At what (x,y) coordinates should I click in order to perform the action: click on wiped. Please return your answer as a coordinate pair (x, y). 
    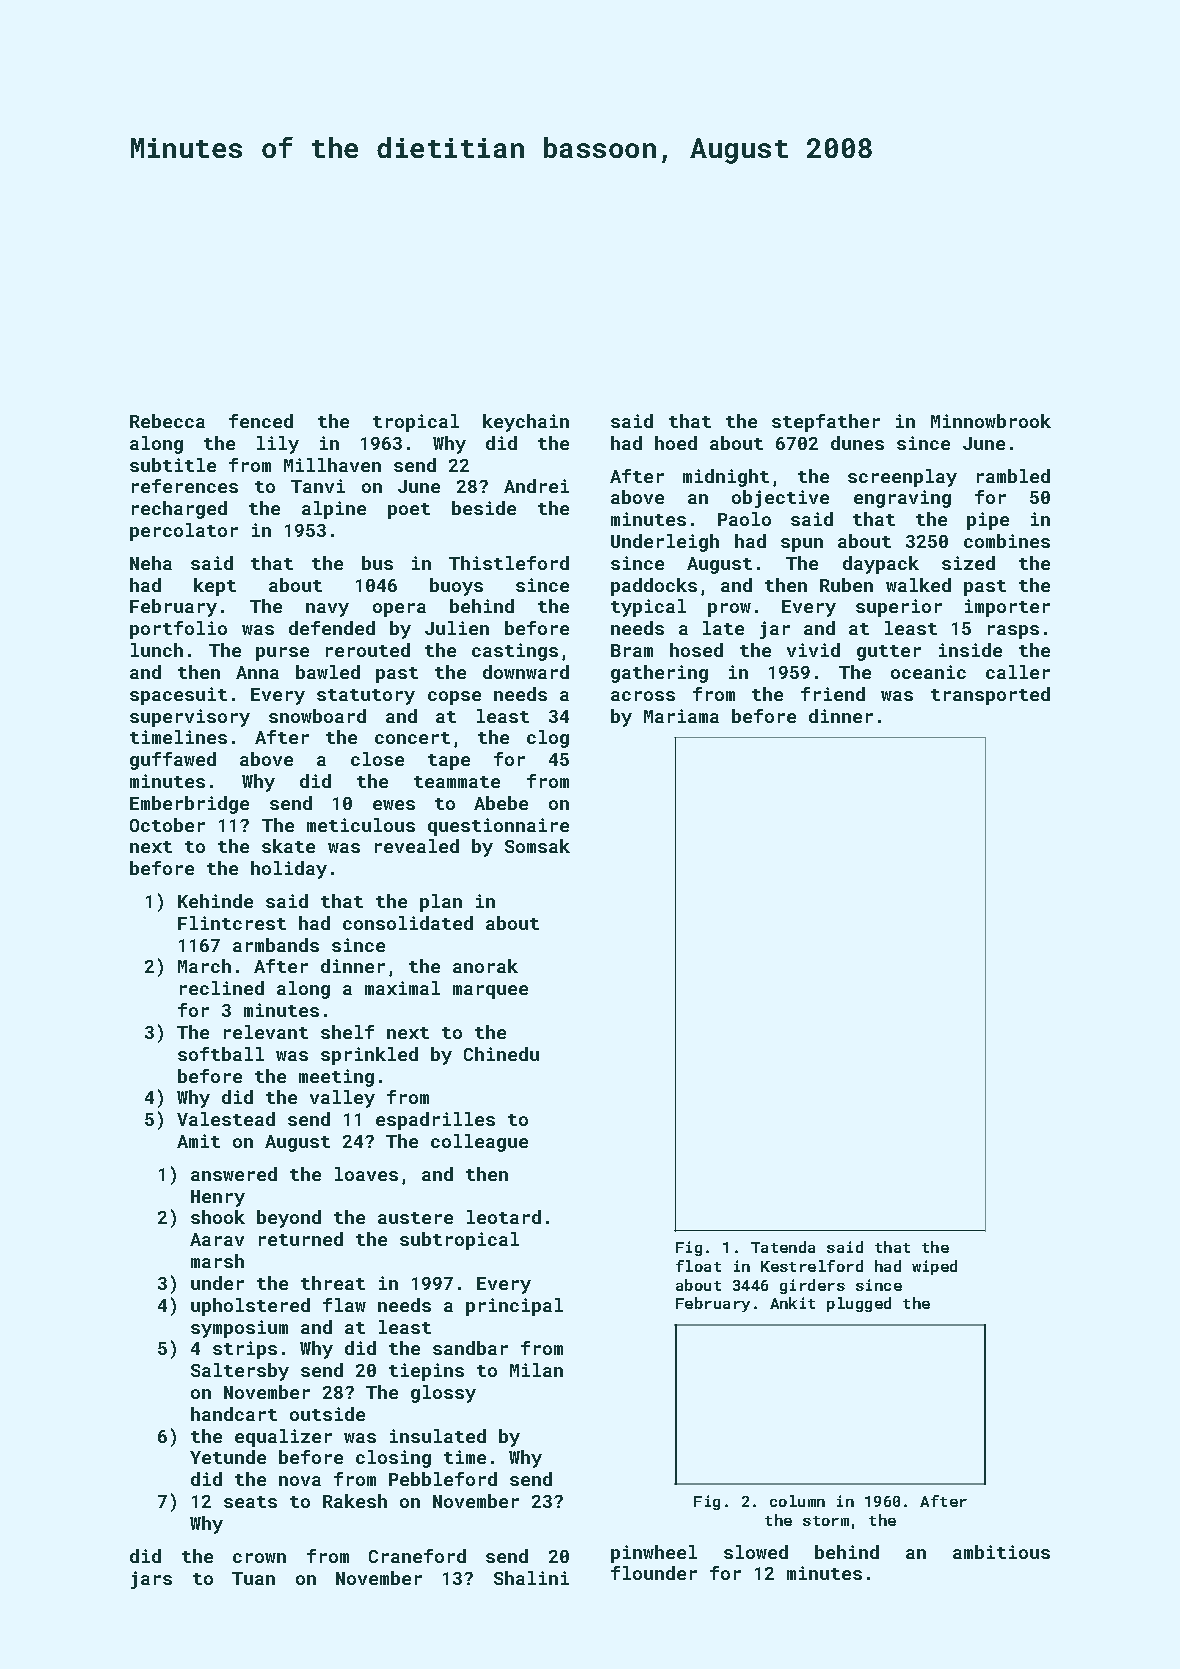
    Looking at the image, I should click on (934, 1267).
